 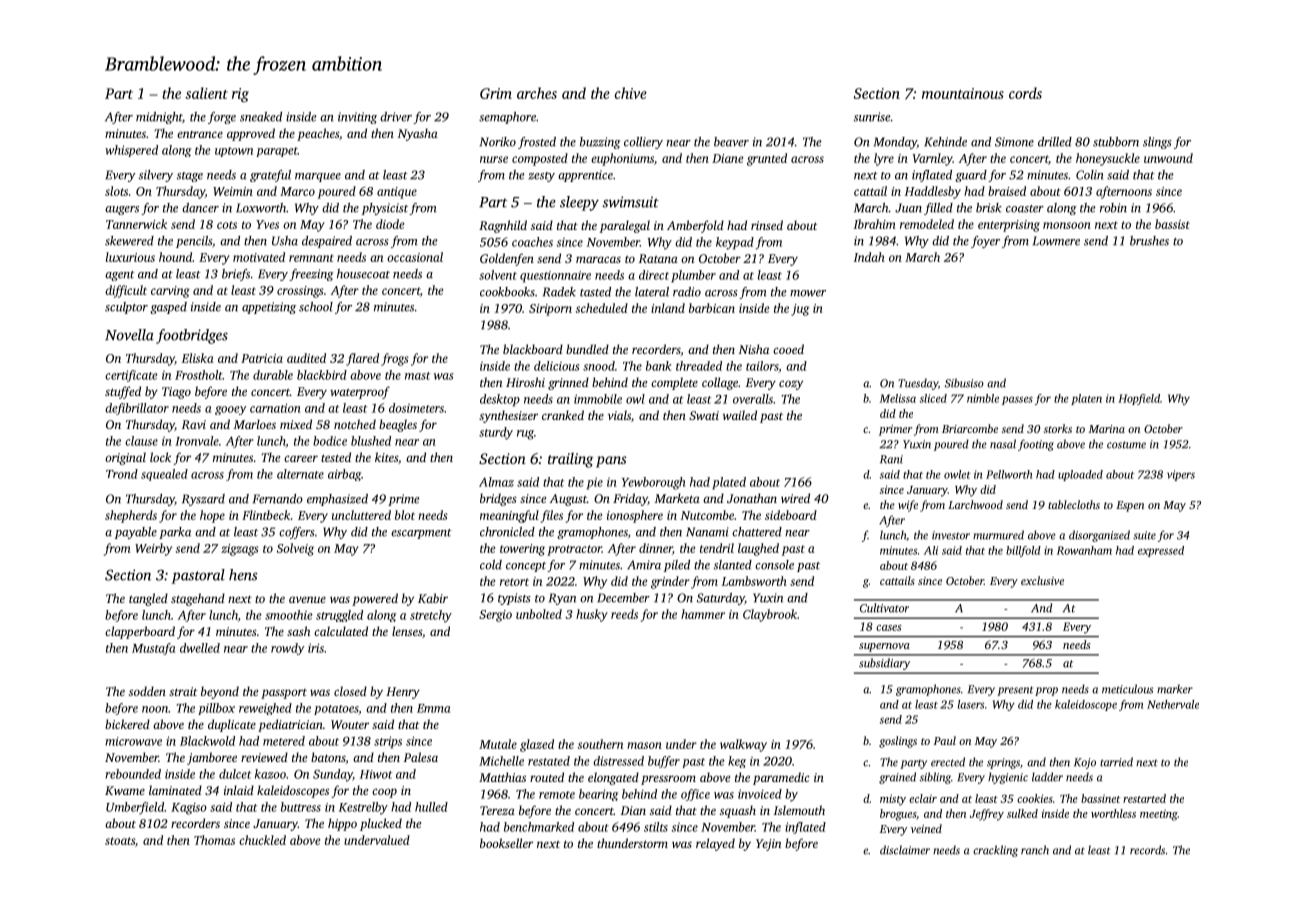 I want to click on zesty, so click(x=542, y=177).
